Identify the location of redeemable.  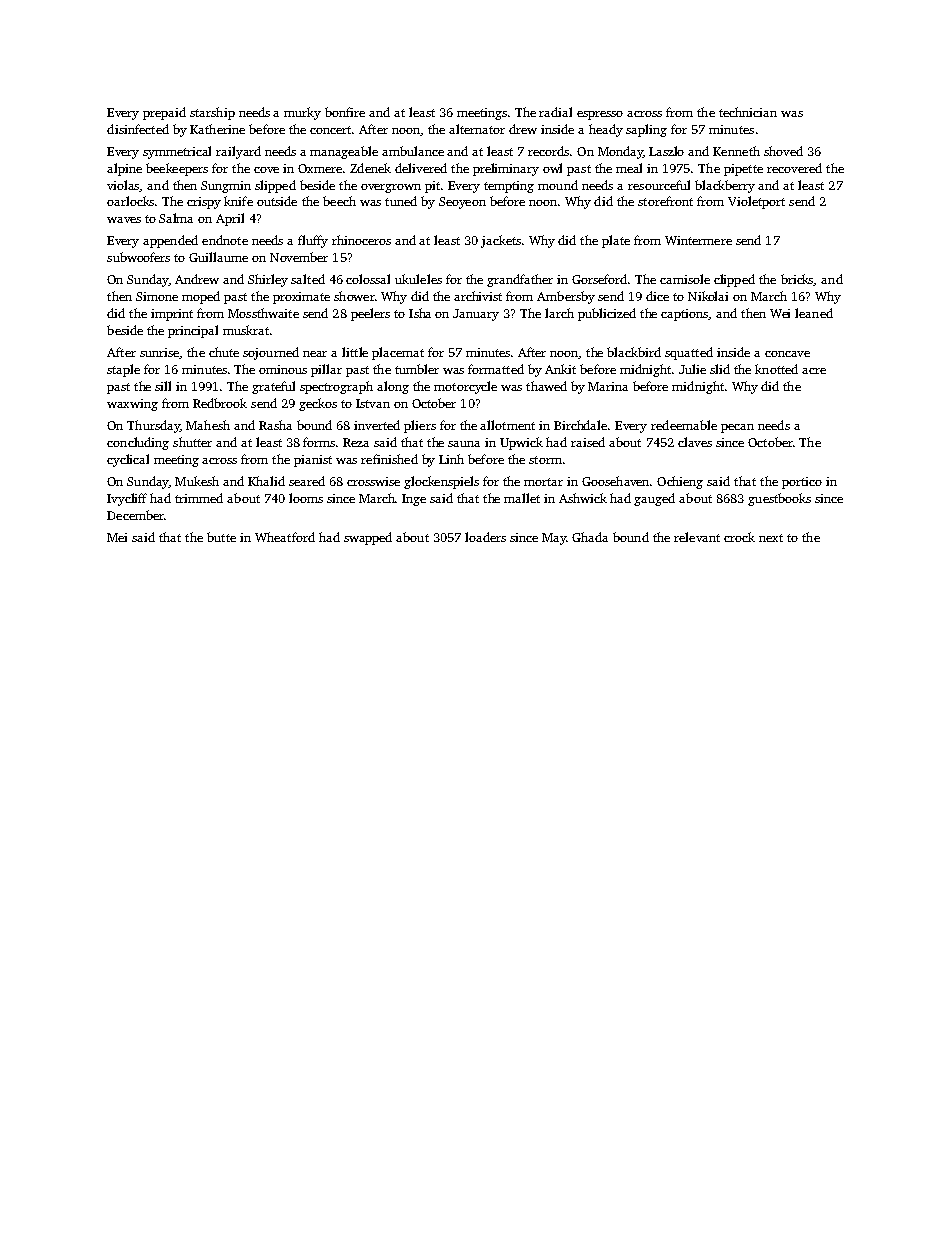
(684, 425).
